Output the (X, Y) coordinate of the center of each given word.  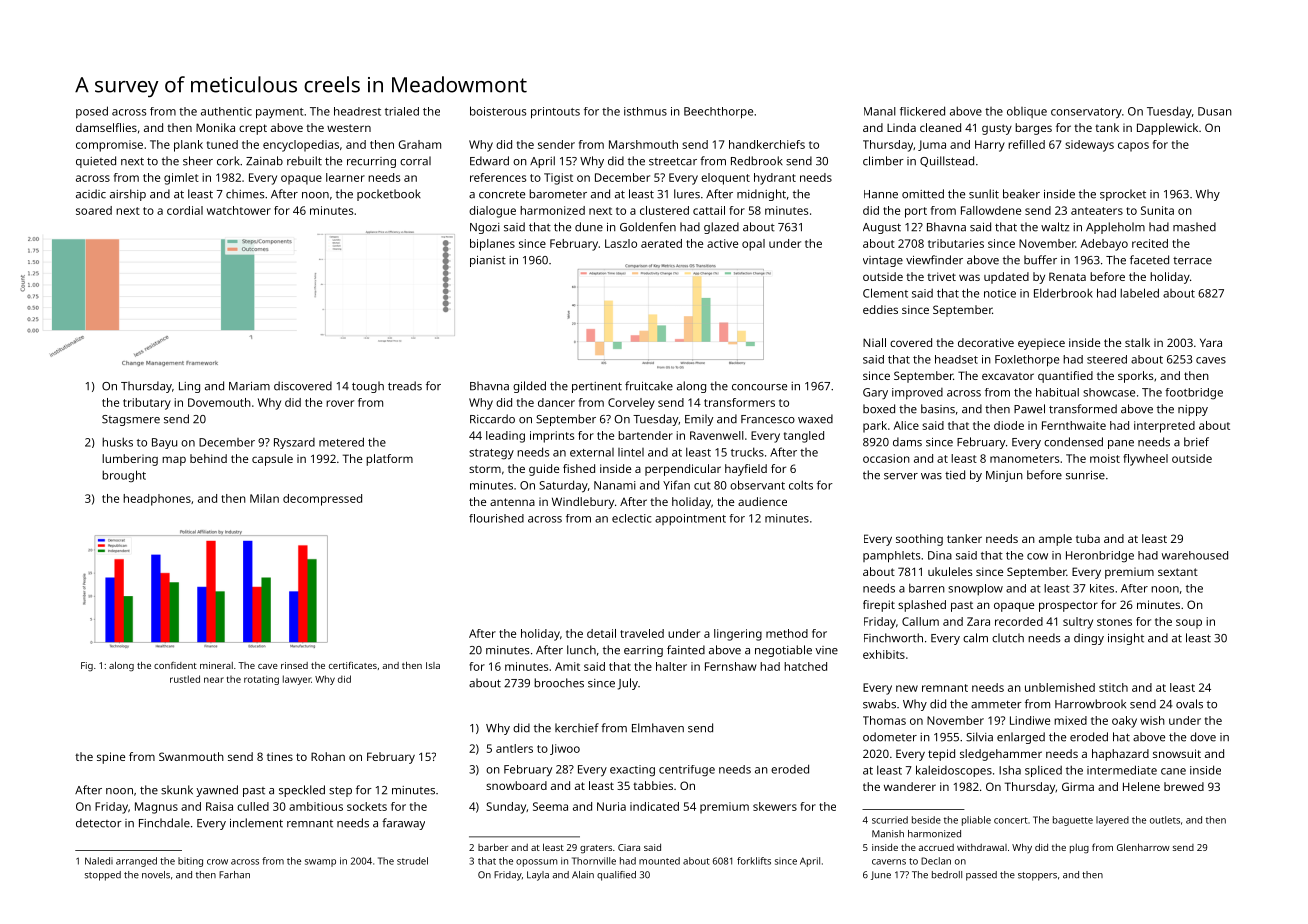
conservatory (1086, 113)
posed (92, 112)
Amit (567, 666)
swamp (320, 863)
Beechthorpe (718, 113)
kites (1102, 588)
